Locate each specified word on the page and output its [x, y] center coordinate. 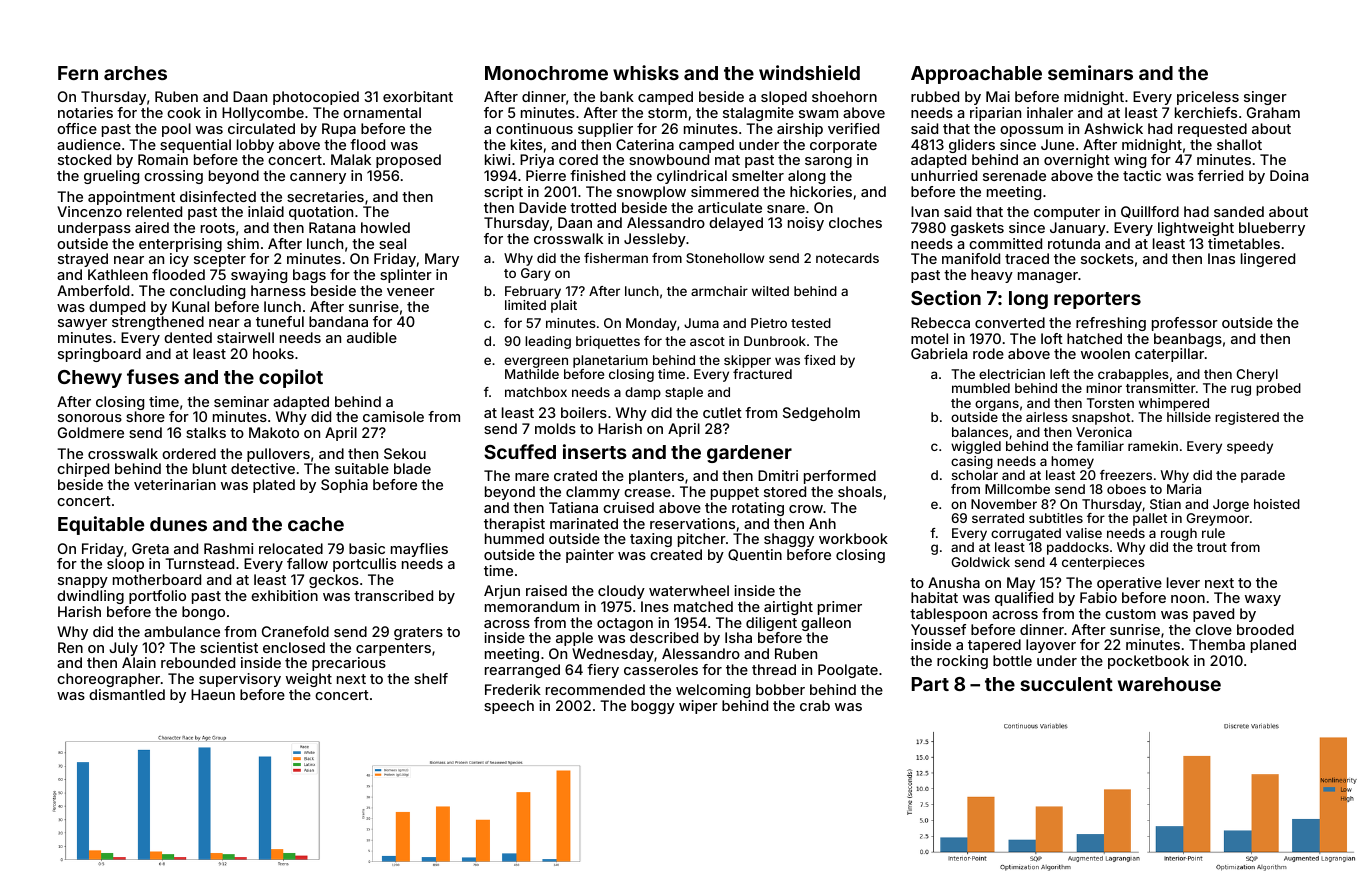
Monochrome [546, 73]
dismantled [127, 694]
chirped [83, 470]
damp [643, 393]
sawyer [82, 324]
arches [135, 73]
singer [1265, 98]
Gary [536, 274]
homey [1072, 462]
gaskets [977, 229]
